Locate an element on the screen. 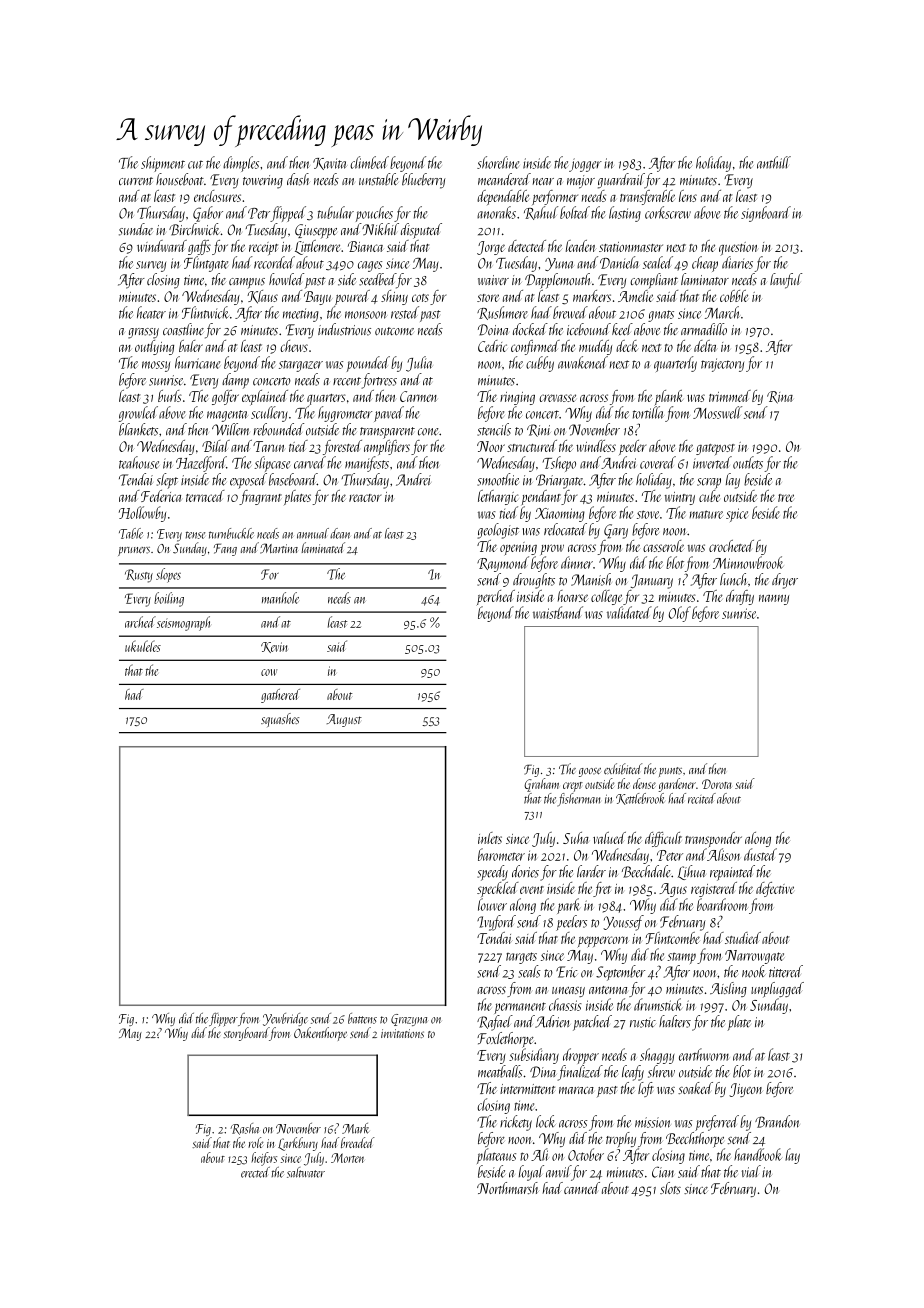 This screenshot has height=1308, width=924. erected is located at coordinates (255, 1172).
